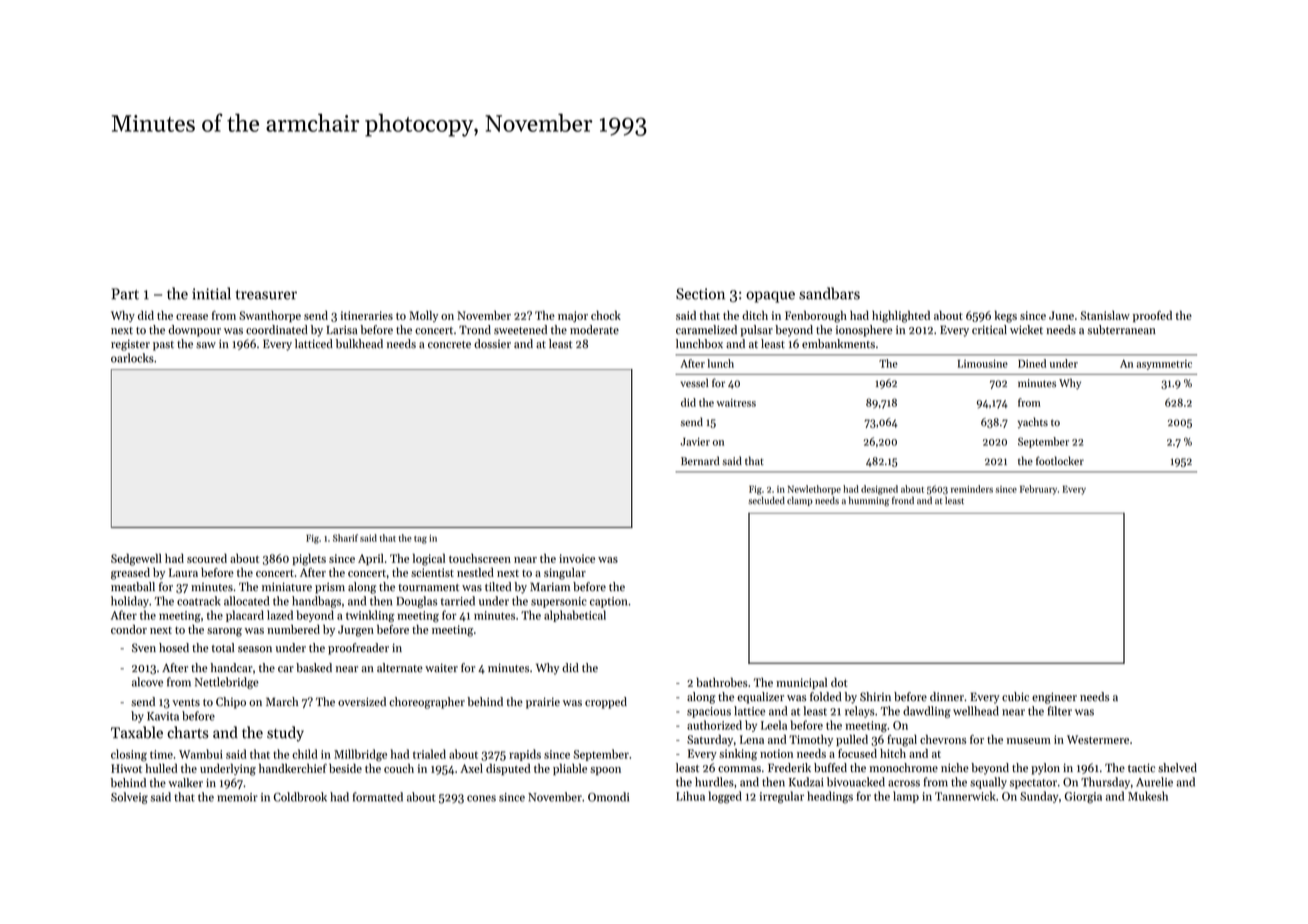 The image size is (1308, 924). I want to click on February, so click(1038, 490).
